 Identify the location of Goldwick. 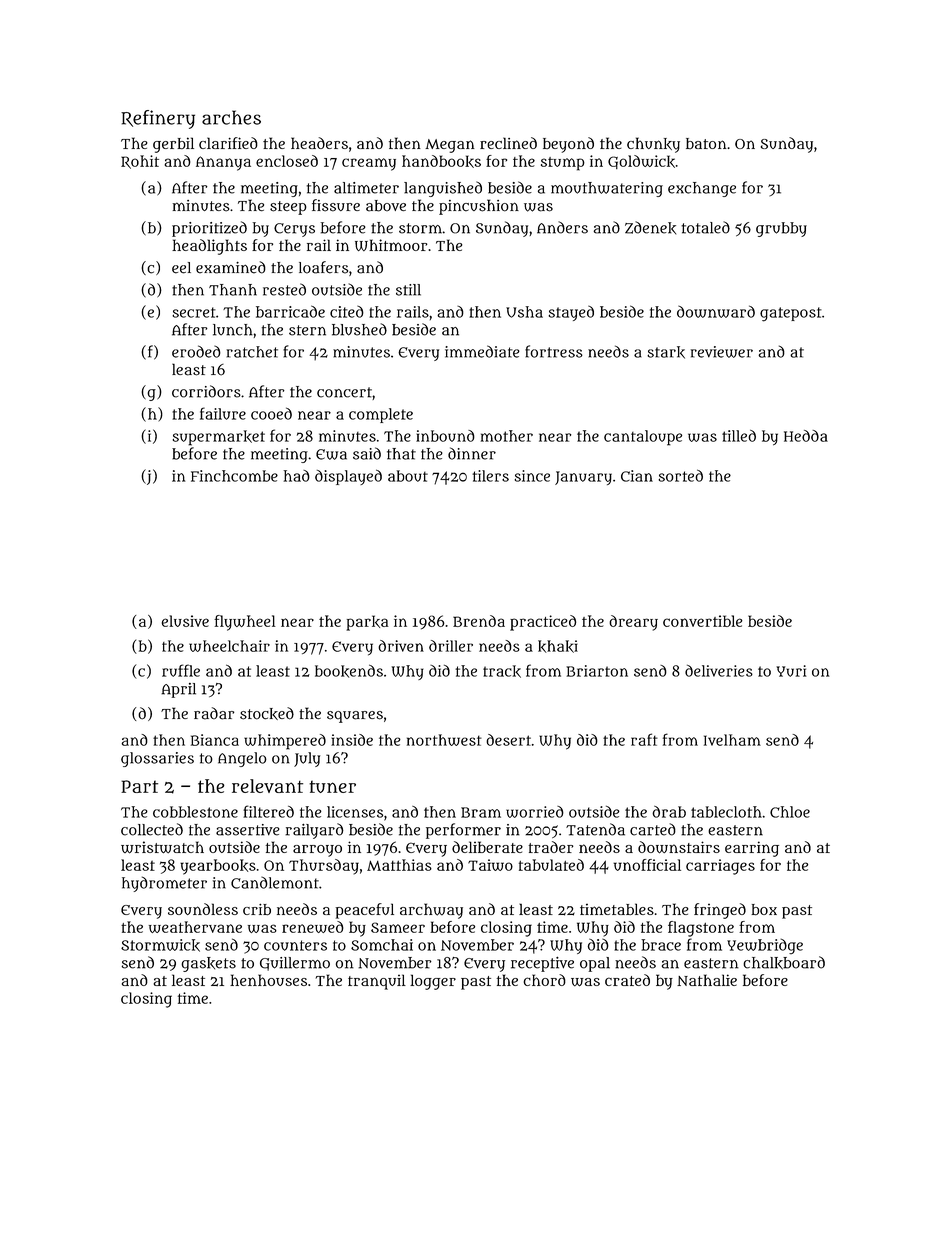
(641, 162).
